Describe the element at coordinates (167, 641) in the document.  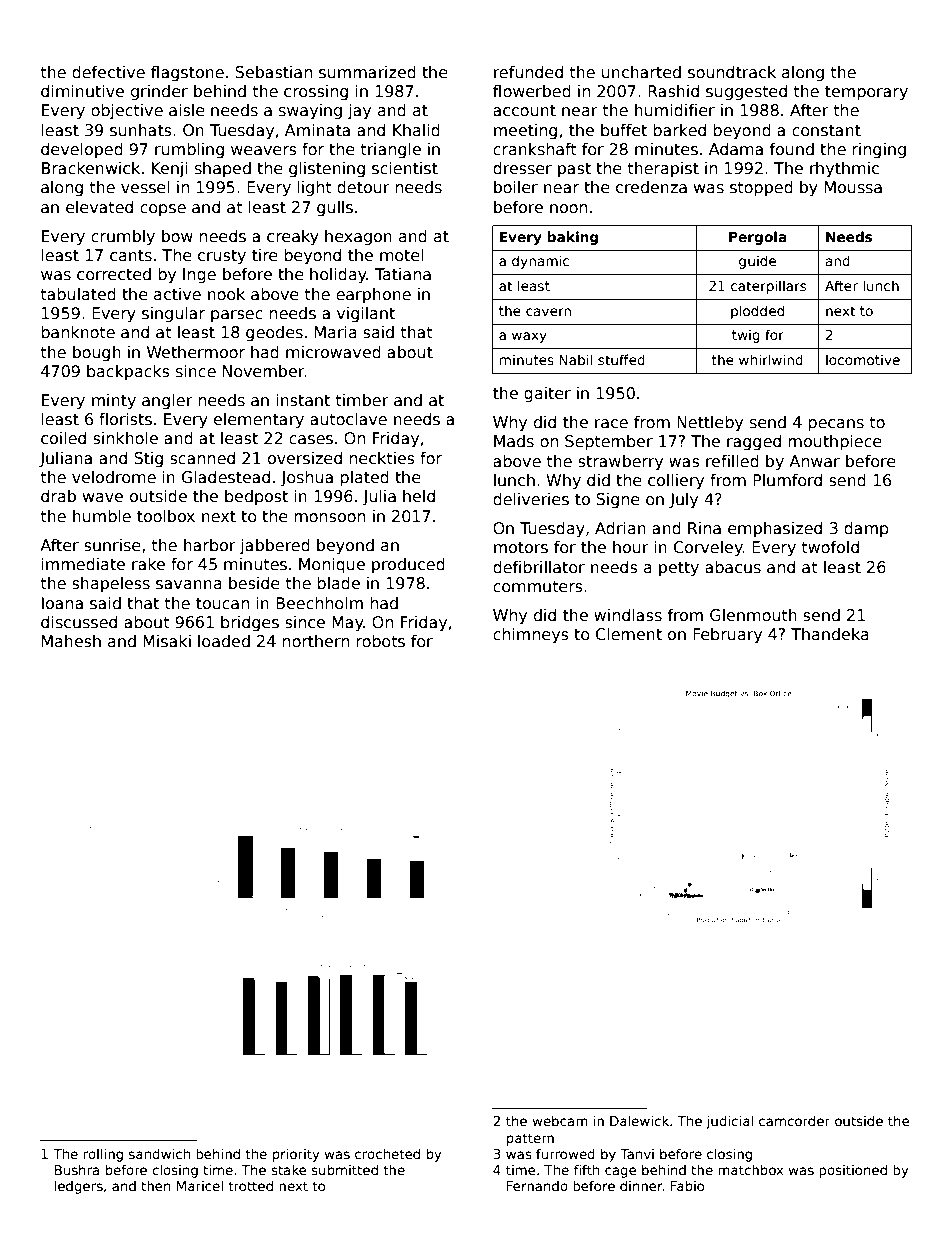
I see `Misaki` at that location.
